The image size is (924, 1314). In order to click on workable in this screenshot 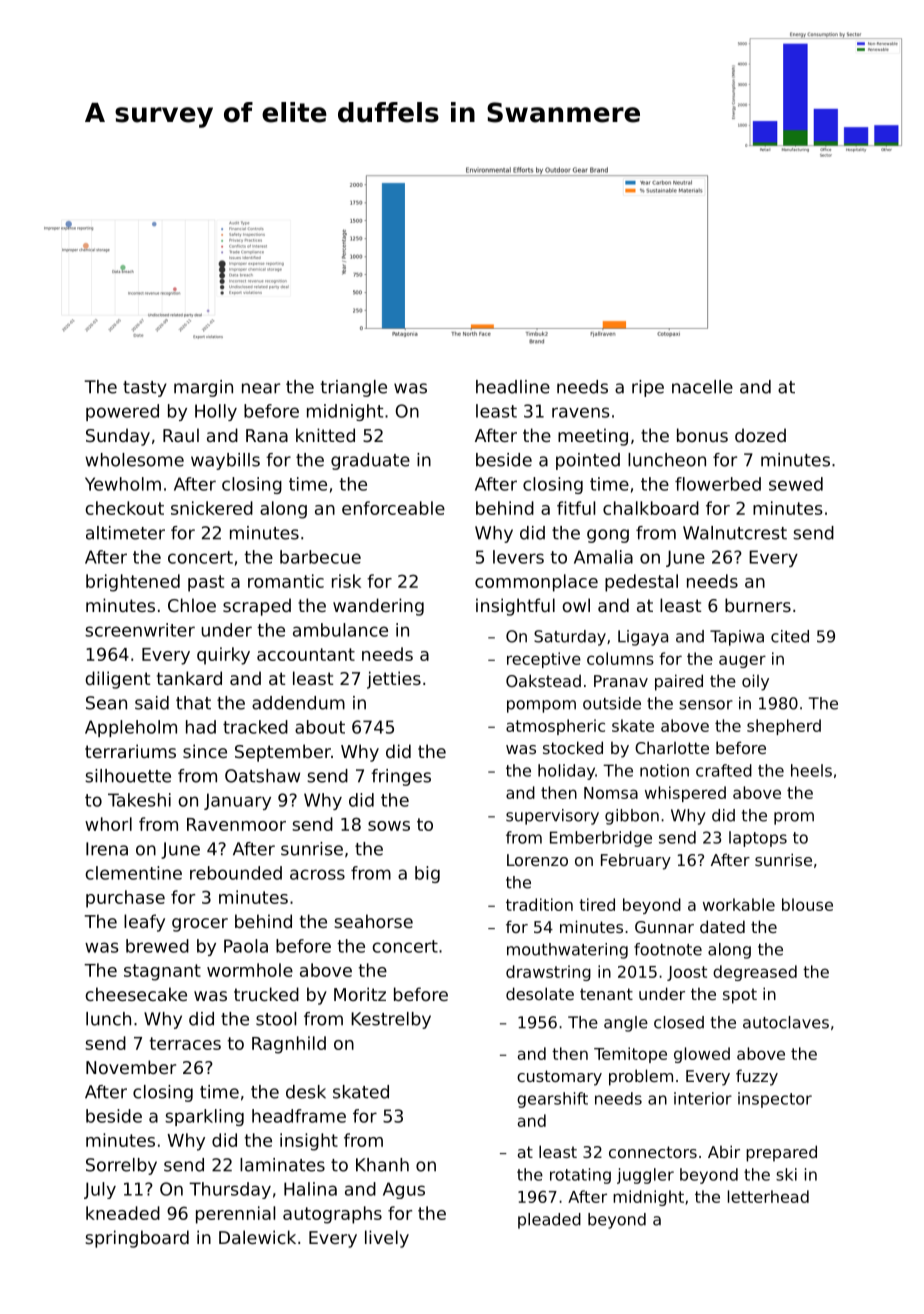, I will do `click(739, 904)`.
